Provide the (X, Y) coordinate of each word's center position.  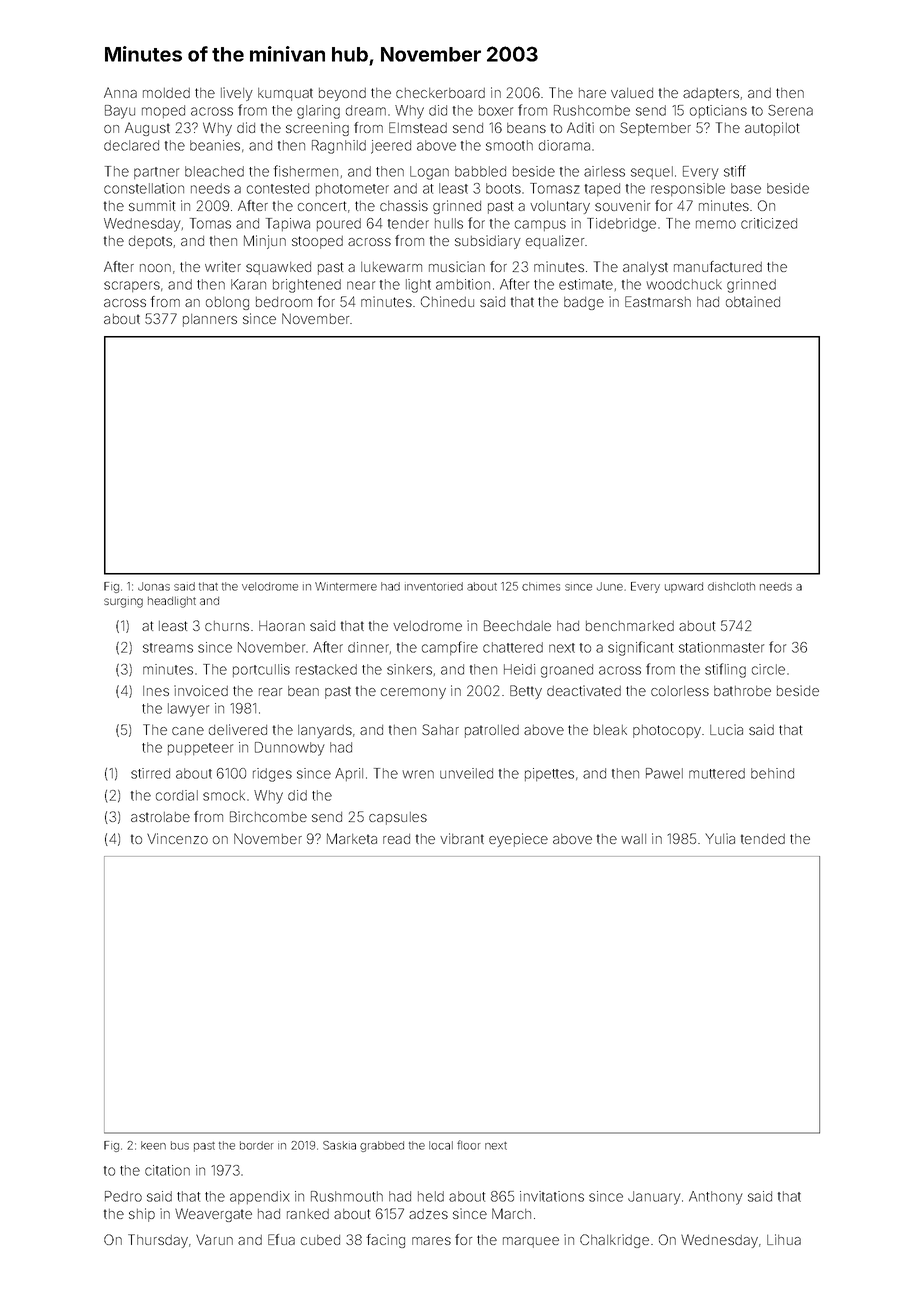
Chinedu (447, 301)
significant (640, 648)
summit (152, 205)
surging (123, 603)
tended (763, 839)
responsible (688, 189)
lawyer (188, 710)
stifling (725, 670)
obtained (753, 301)
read (396, 839)
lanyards (325, 731)
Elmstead (418, 127)
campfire (450, 648)
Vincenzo (177, 838)
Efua (281, 1239)
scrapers (132, 286)
